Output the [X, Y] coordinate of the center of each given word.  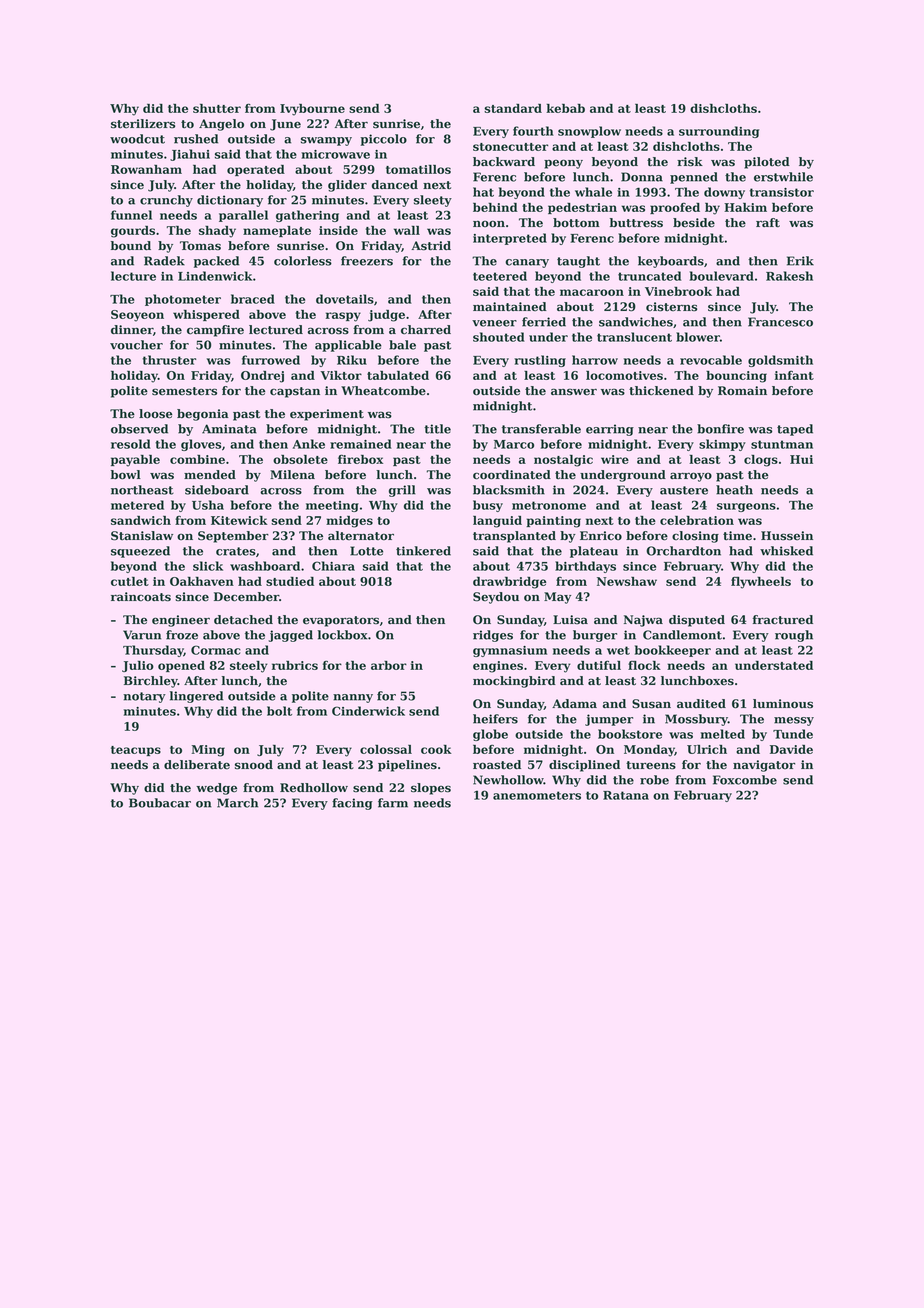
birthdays [585, 567]
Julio [138, 666]
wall [407, 230]
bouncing [736, 377]
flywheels [761, 582]
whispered [206, 315]
